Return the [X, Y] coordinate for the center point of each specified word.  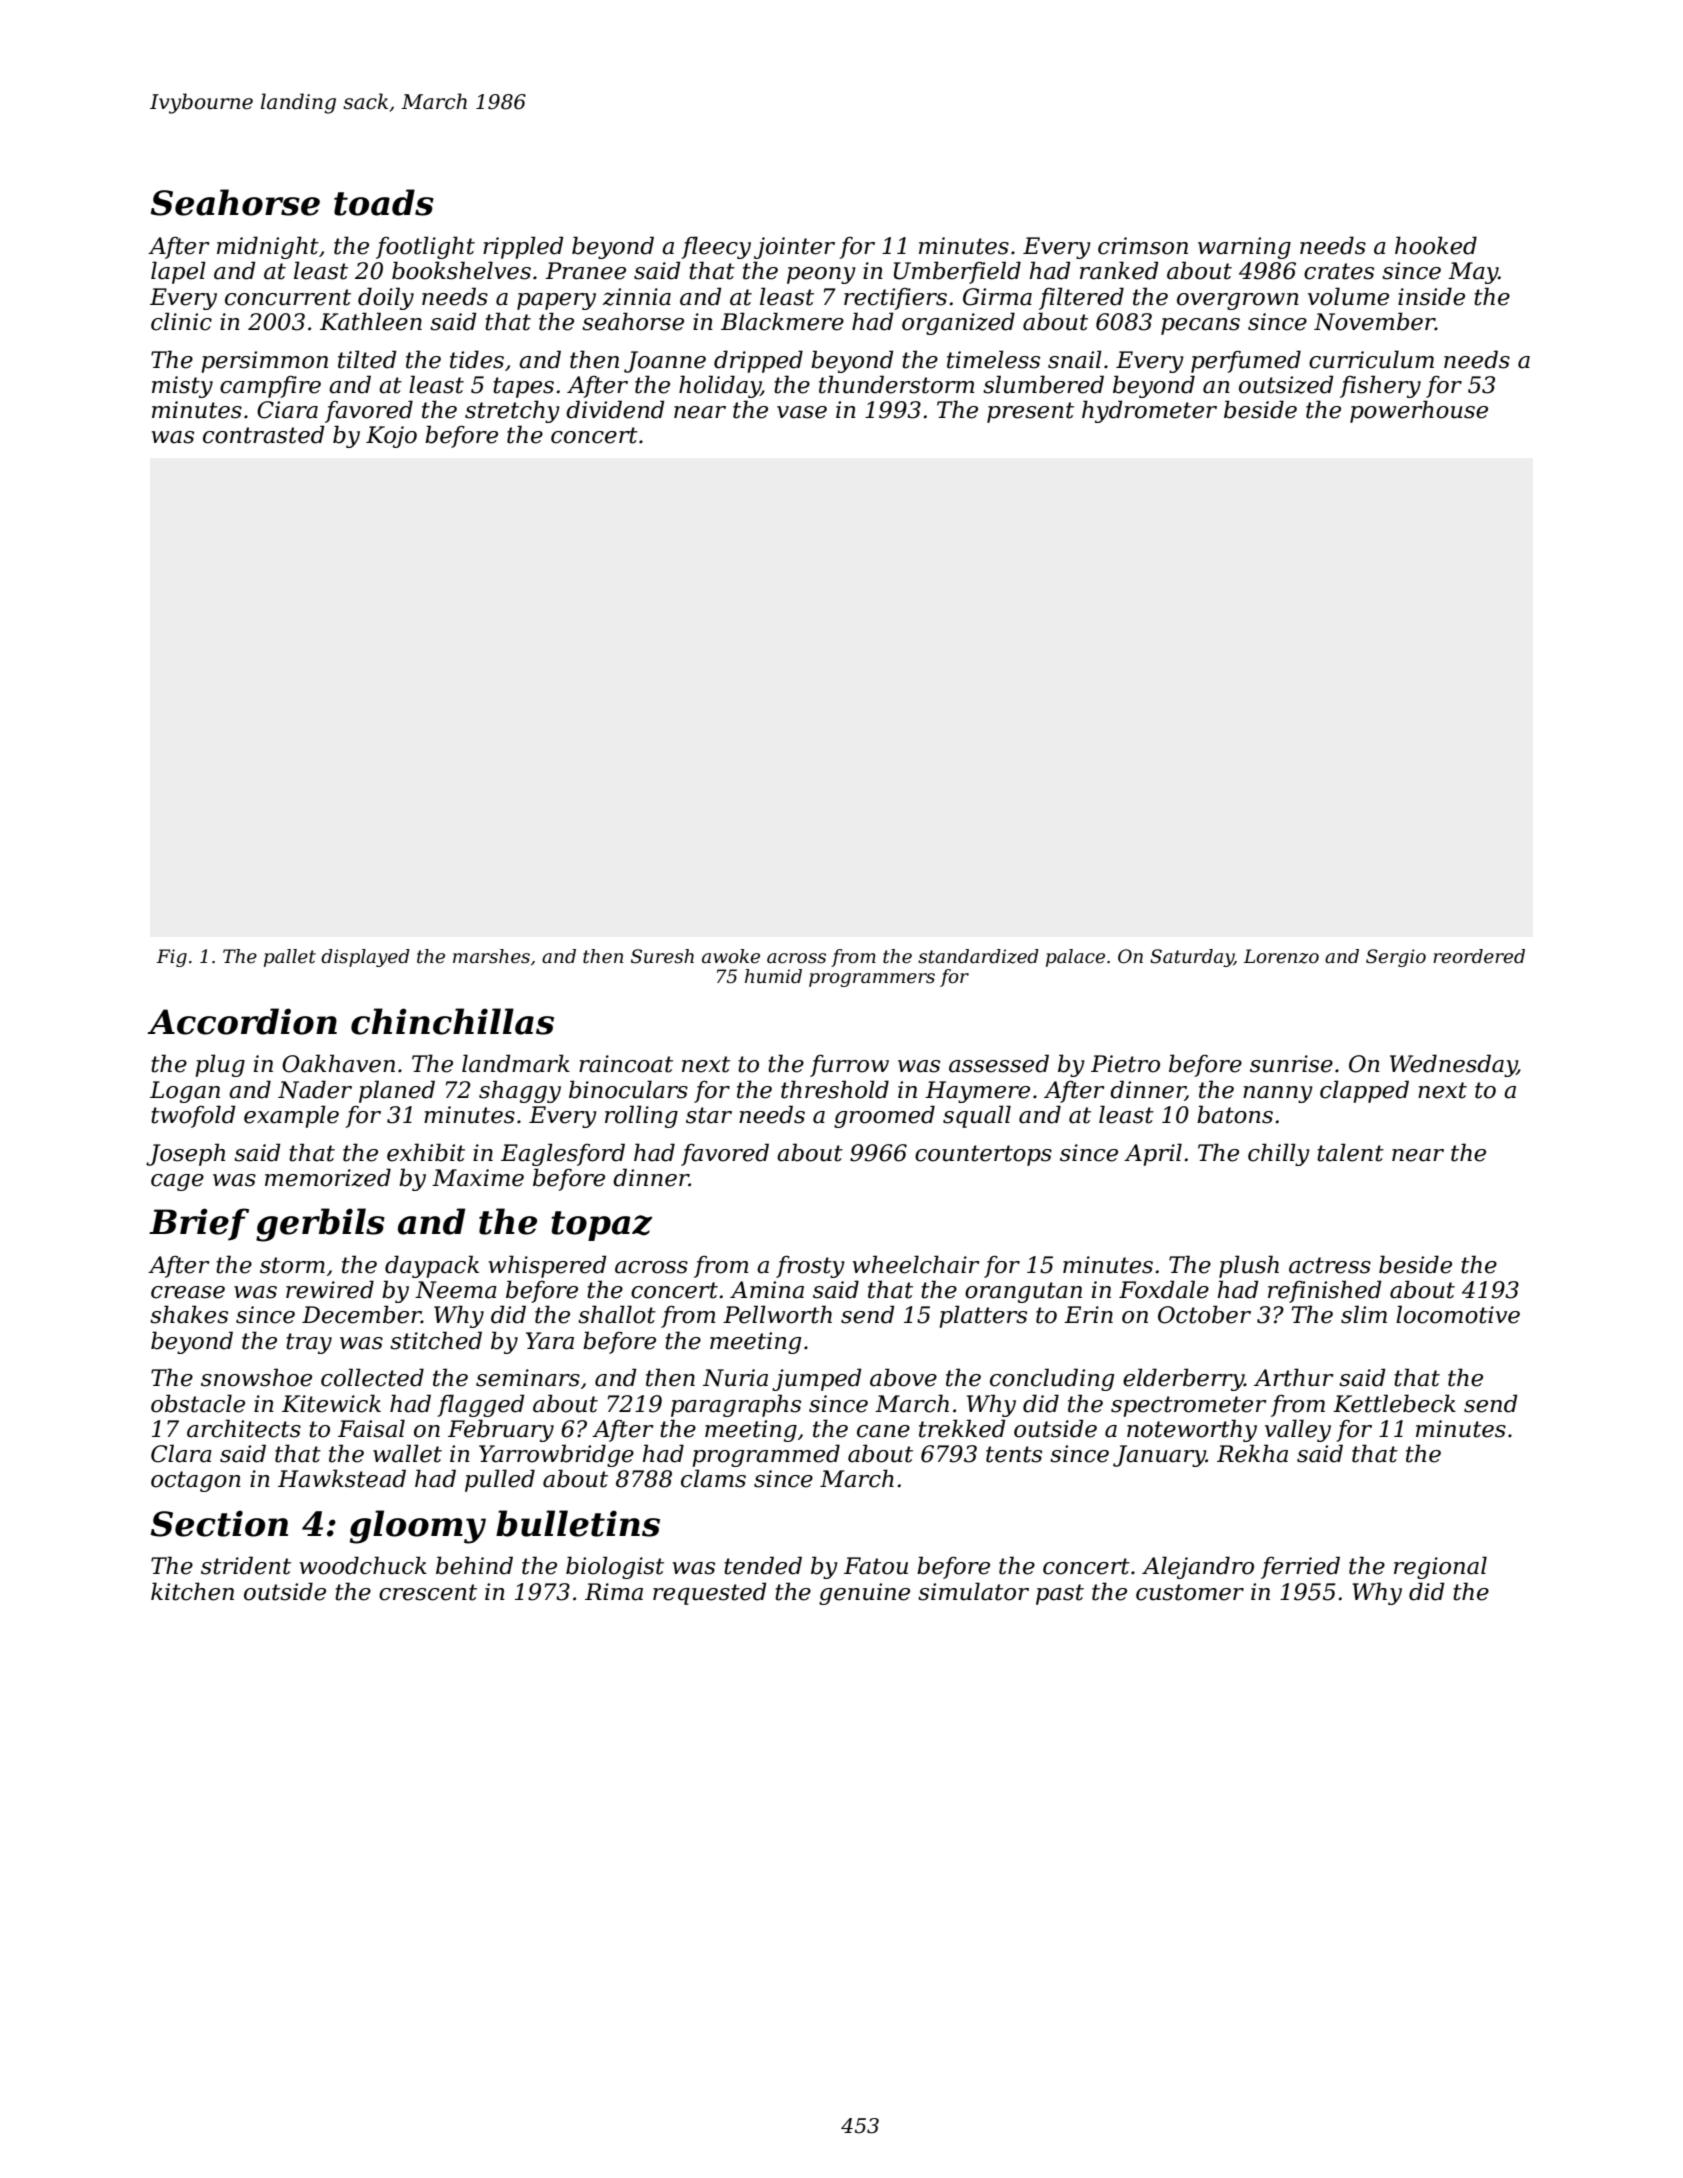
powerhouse [1419, 411]
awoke [731, 956]
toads [384, 202]
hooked [1436, 245]
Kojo [391, 437]
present [1030, 412]
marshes [491, 956]
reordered [1479, 956]
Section [219, 1523]
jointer [794, 248]
